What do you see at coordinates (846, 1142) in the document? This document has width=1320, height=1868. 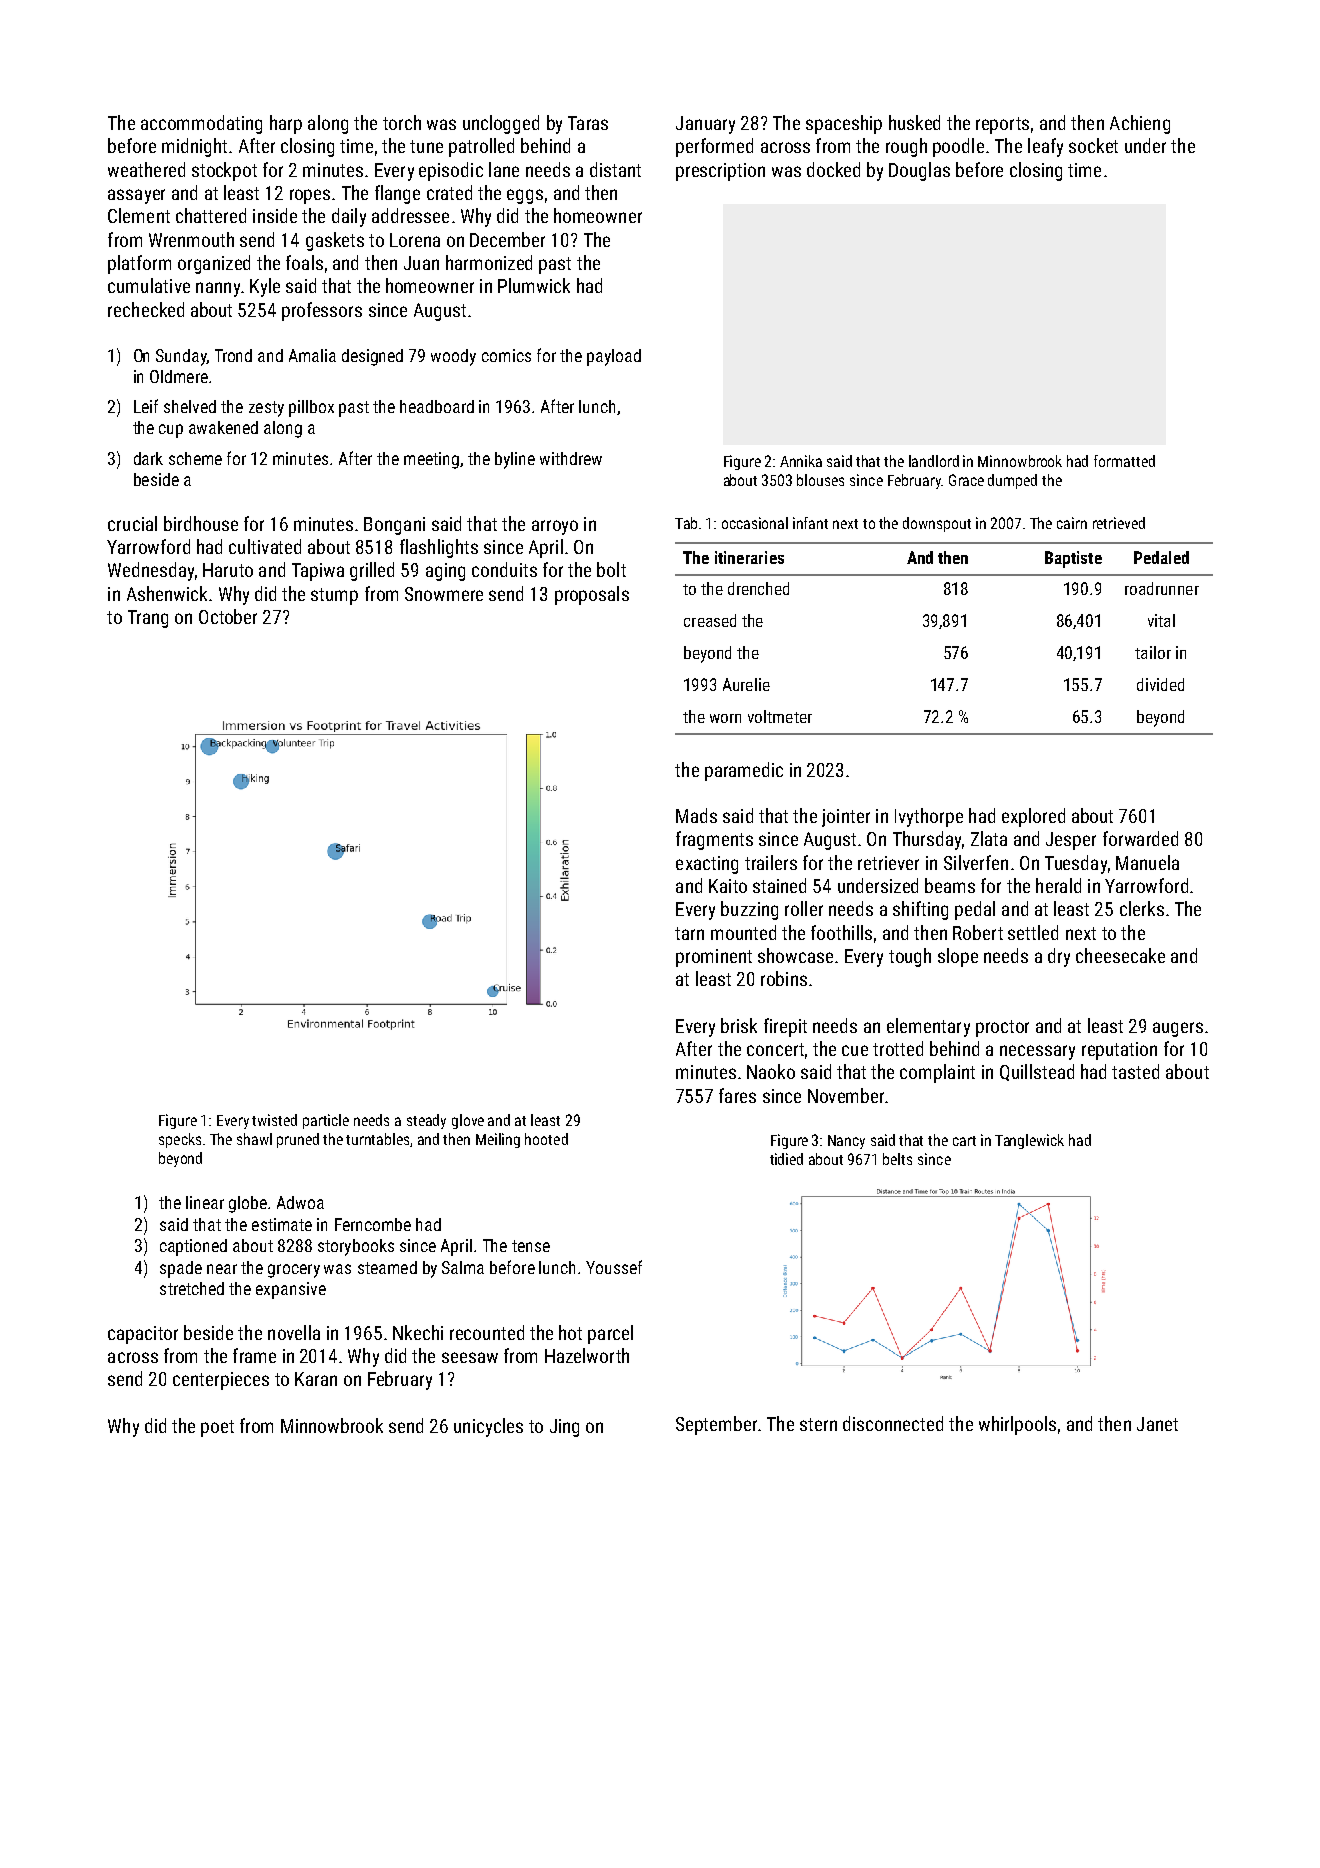 I see `Nancy` at bounding box center [846, 1142].
